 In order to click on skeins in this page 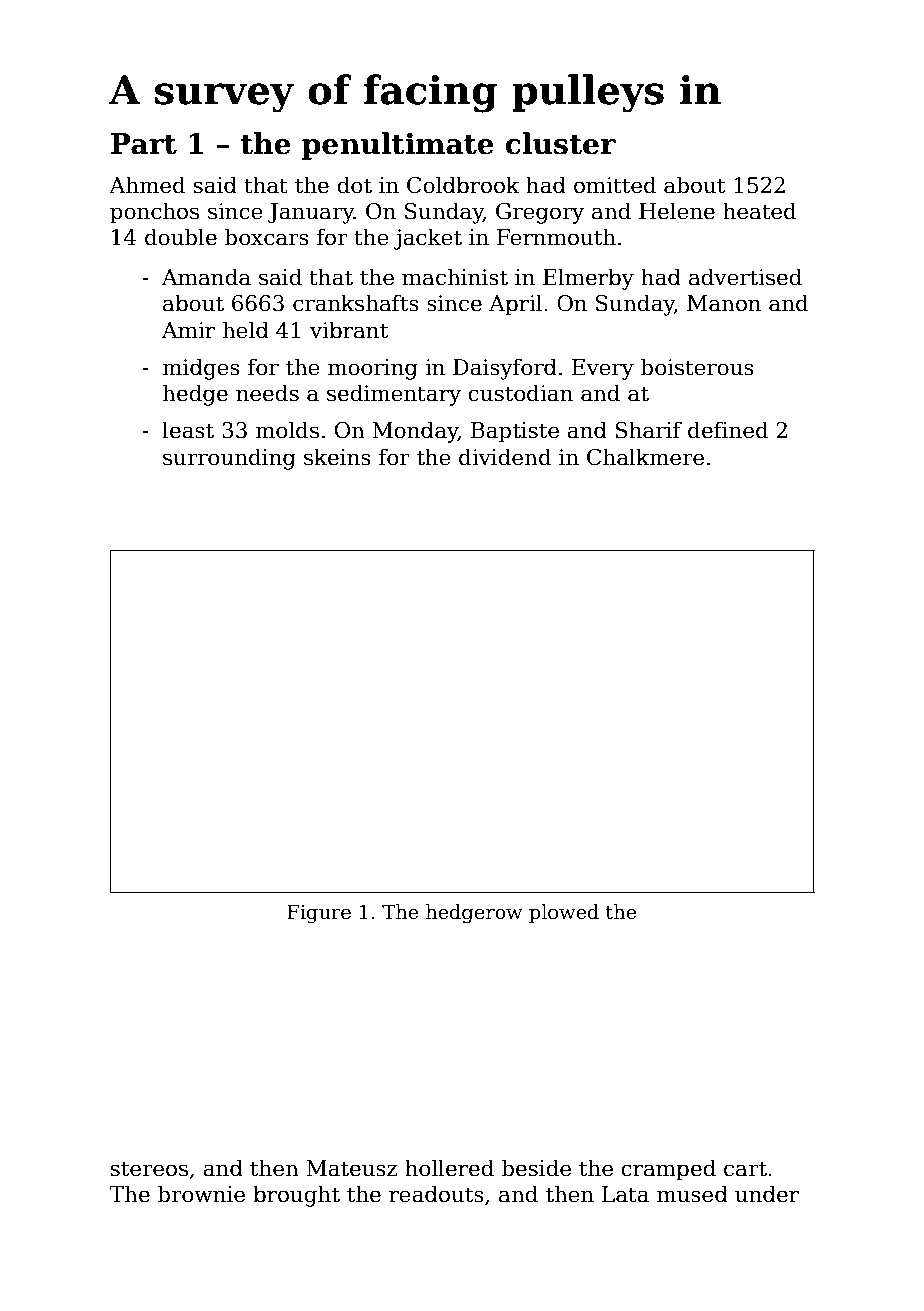, I will do `click(337, 457)`.
